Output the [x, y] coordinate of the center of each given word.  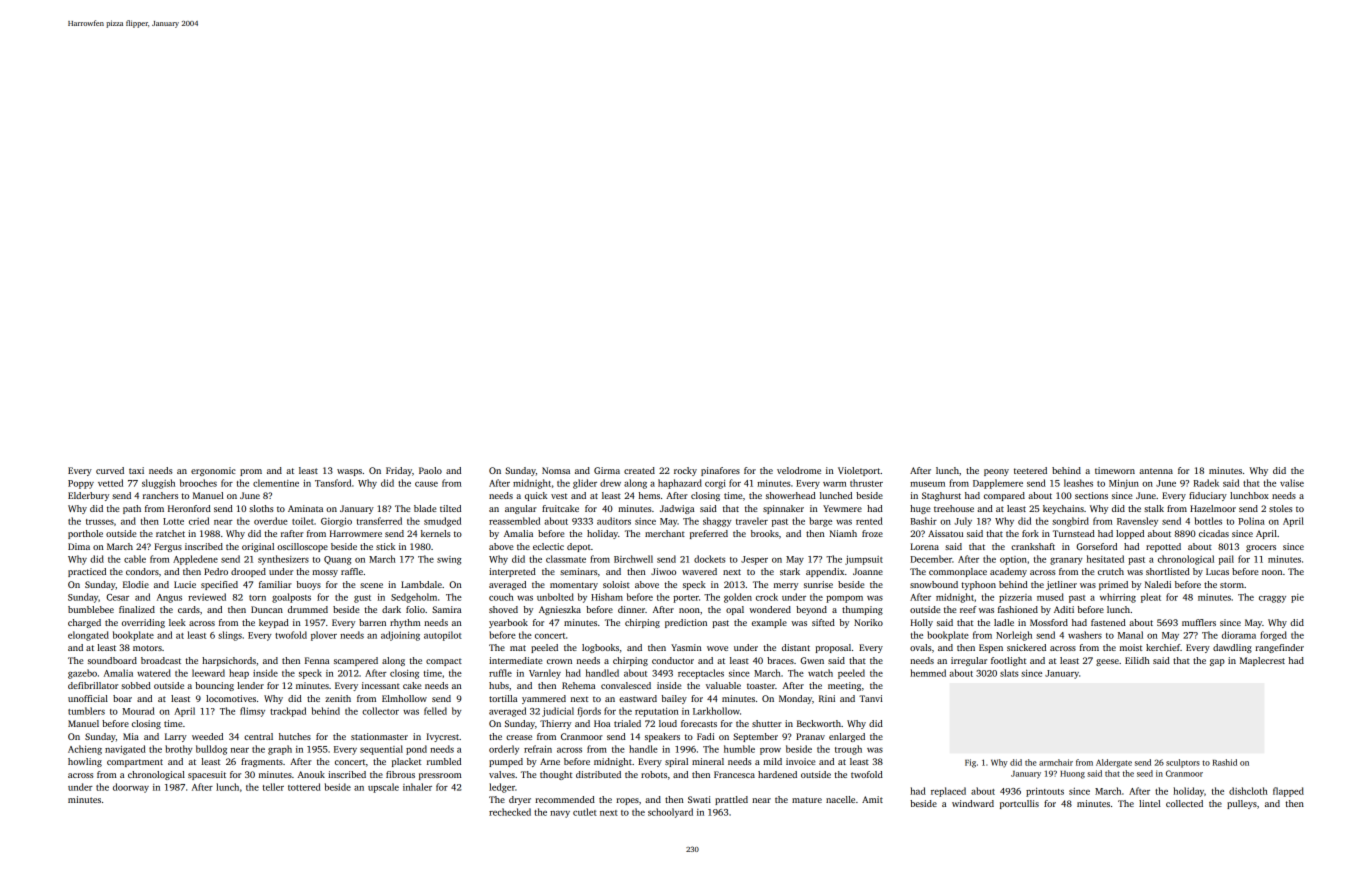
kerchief [1163, 647]
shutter [767, 723]
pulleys [1242, 804]
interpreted [512, 572]
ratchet [170, 533]
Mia [131, 736]
